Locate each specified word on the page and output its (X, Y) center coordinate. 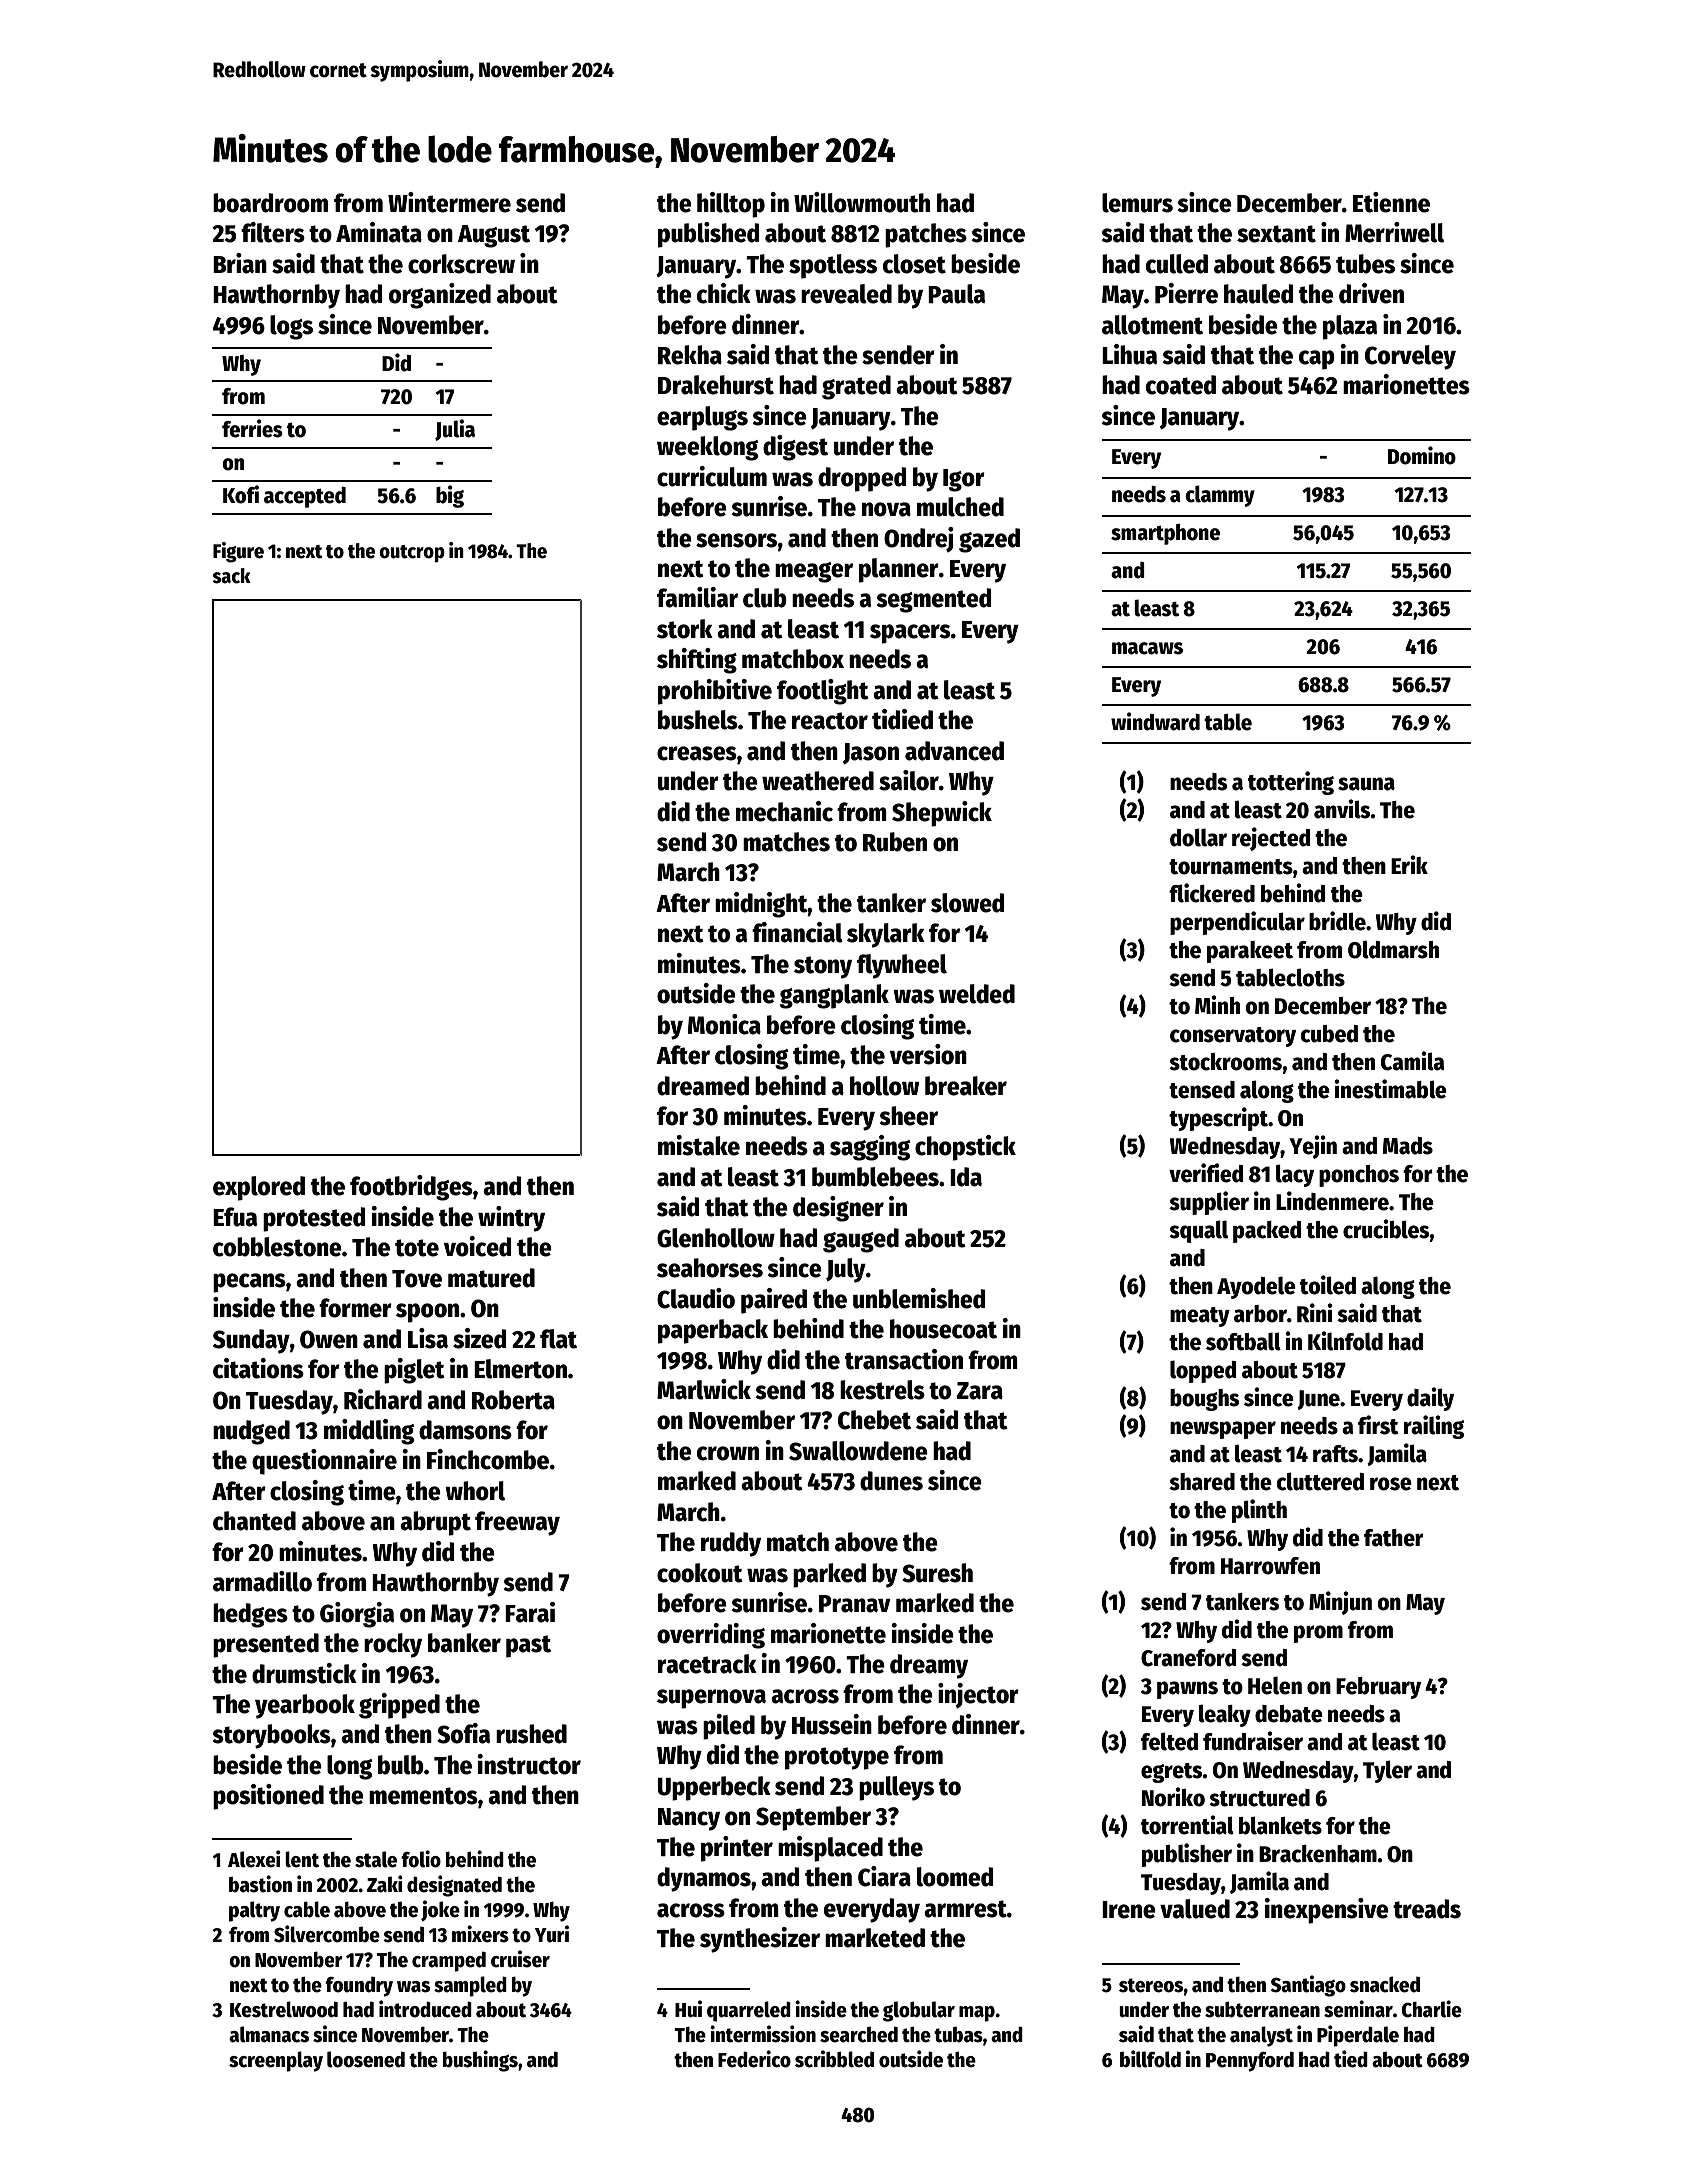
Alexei (254, 1859)
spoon (427, 1313)
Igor (964, 480)
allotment (1152, 325)
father (1394, 1538)
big (450, 496)
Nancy (689, 1819)
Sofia (463, 1733)
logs (291, 327)
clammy (1220, 496)
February (1378, 1688)
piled (729, 1727)
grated (856, 387)
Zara (980, 1391)
